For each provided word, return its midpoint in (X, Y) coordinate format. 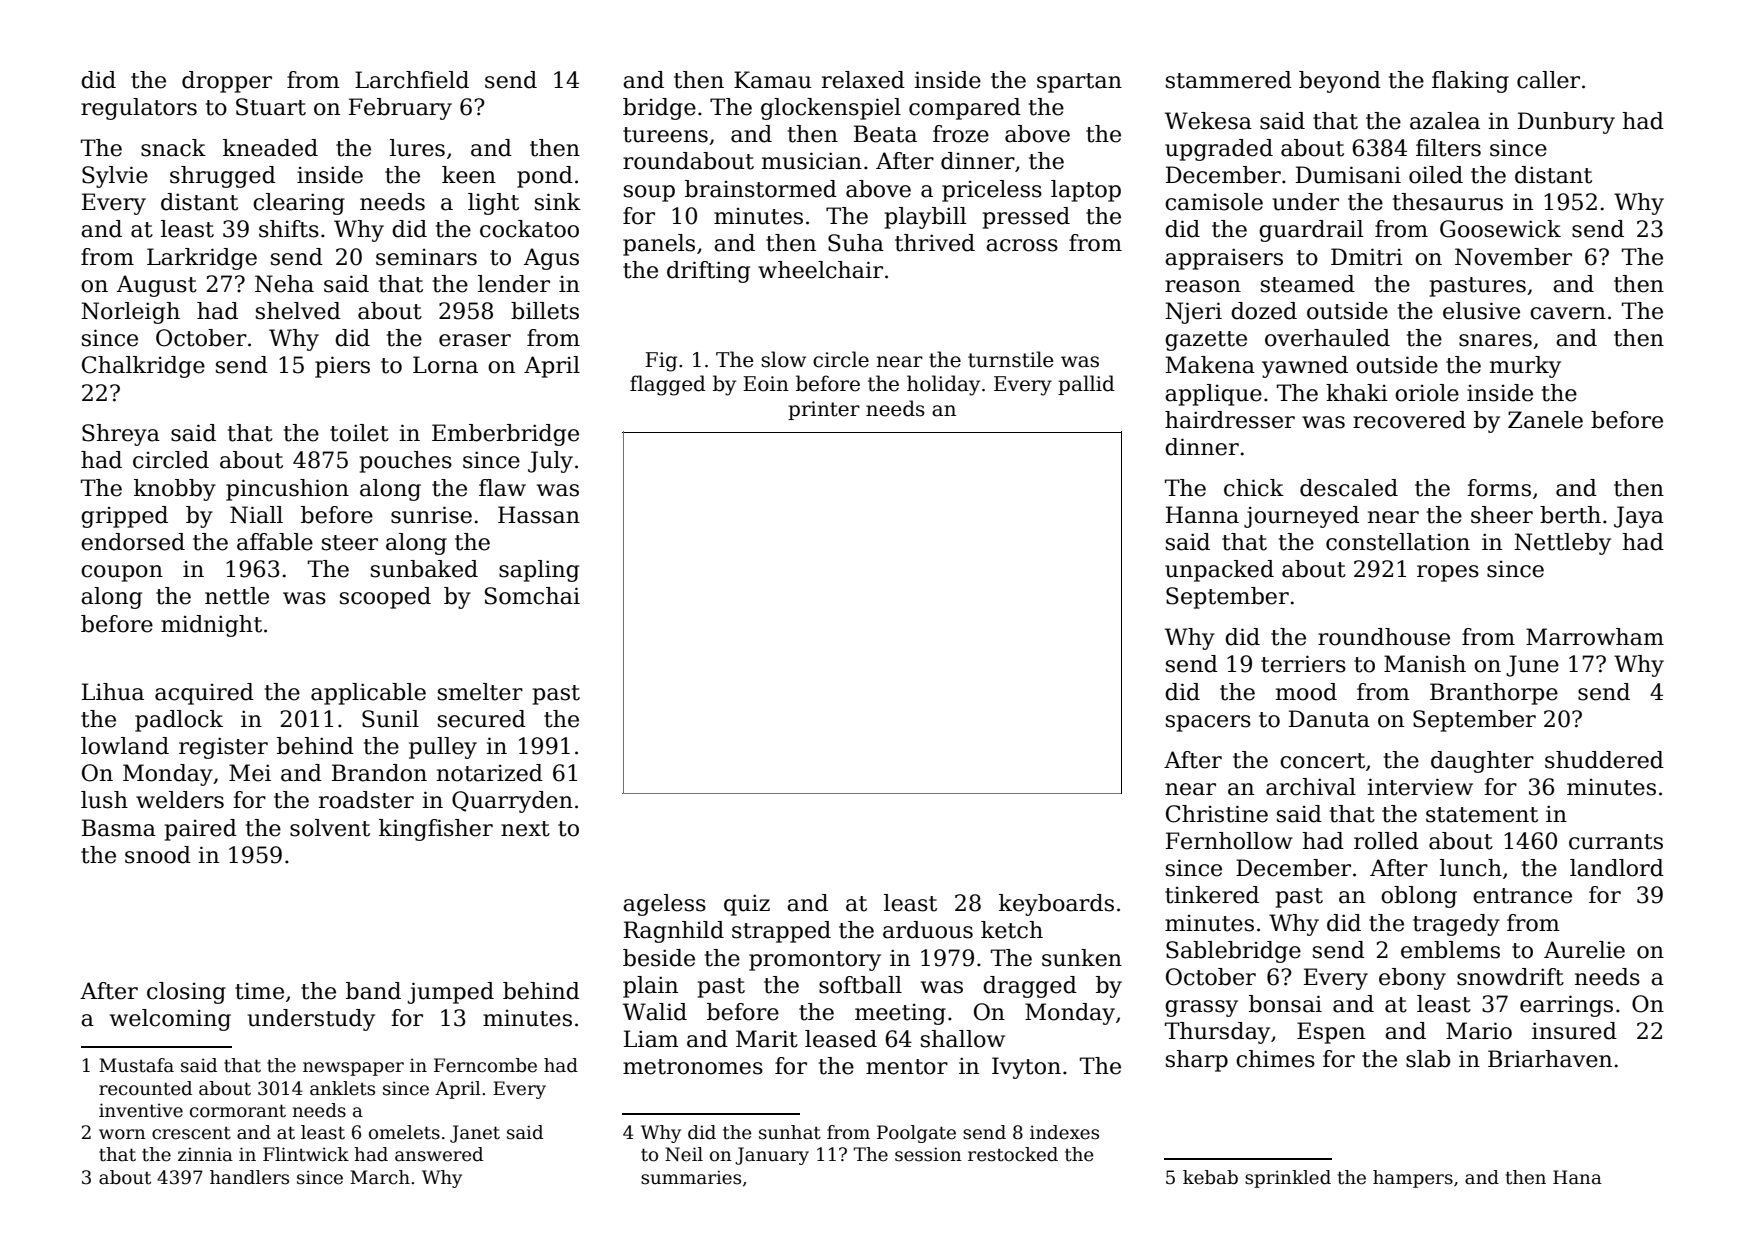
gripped (124, 517)
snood (158, 855)
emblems (1450, 950)
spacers (1208, 723)
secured (482, 719)
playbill (925, 218)
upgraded (1219, 150)
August (157, 286)
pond (545, 177)
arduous (928, 930)
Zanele (1545, 420)
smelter (480, 692)
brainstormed (761, 189)
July (550, 462)
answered (439, 1154)
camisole (1214, 202)
